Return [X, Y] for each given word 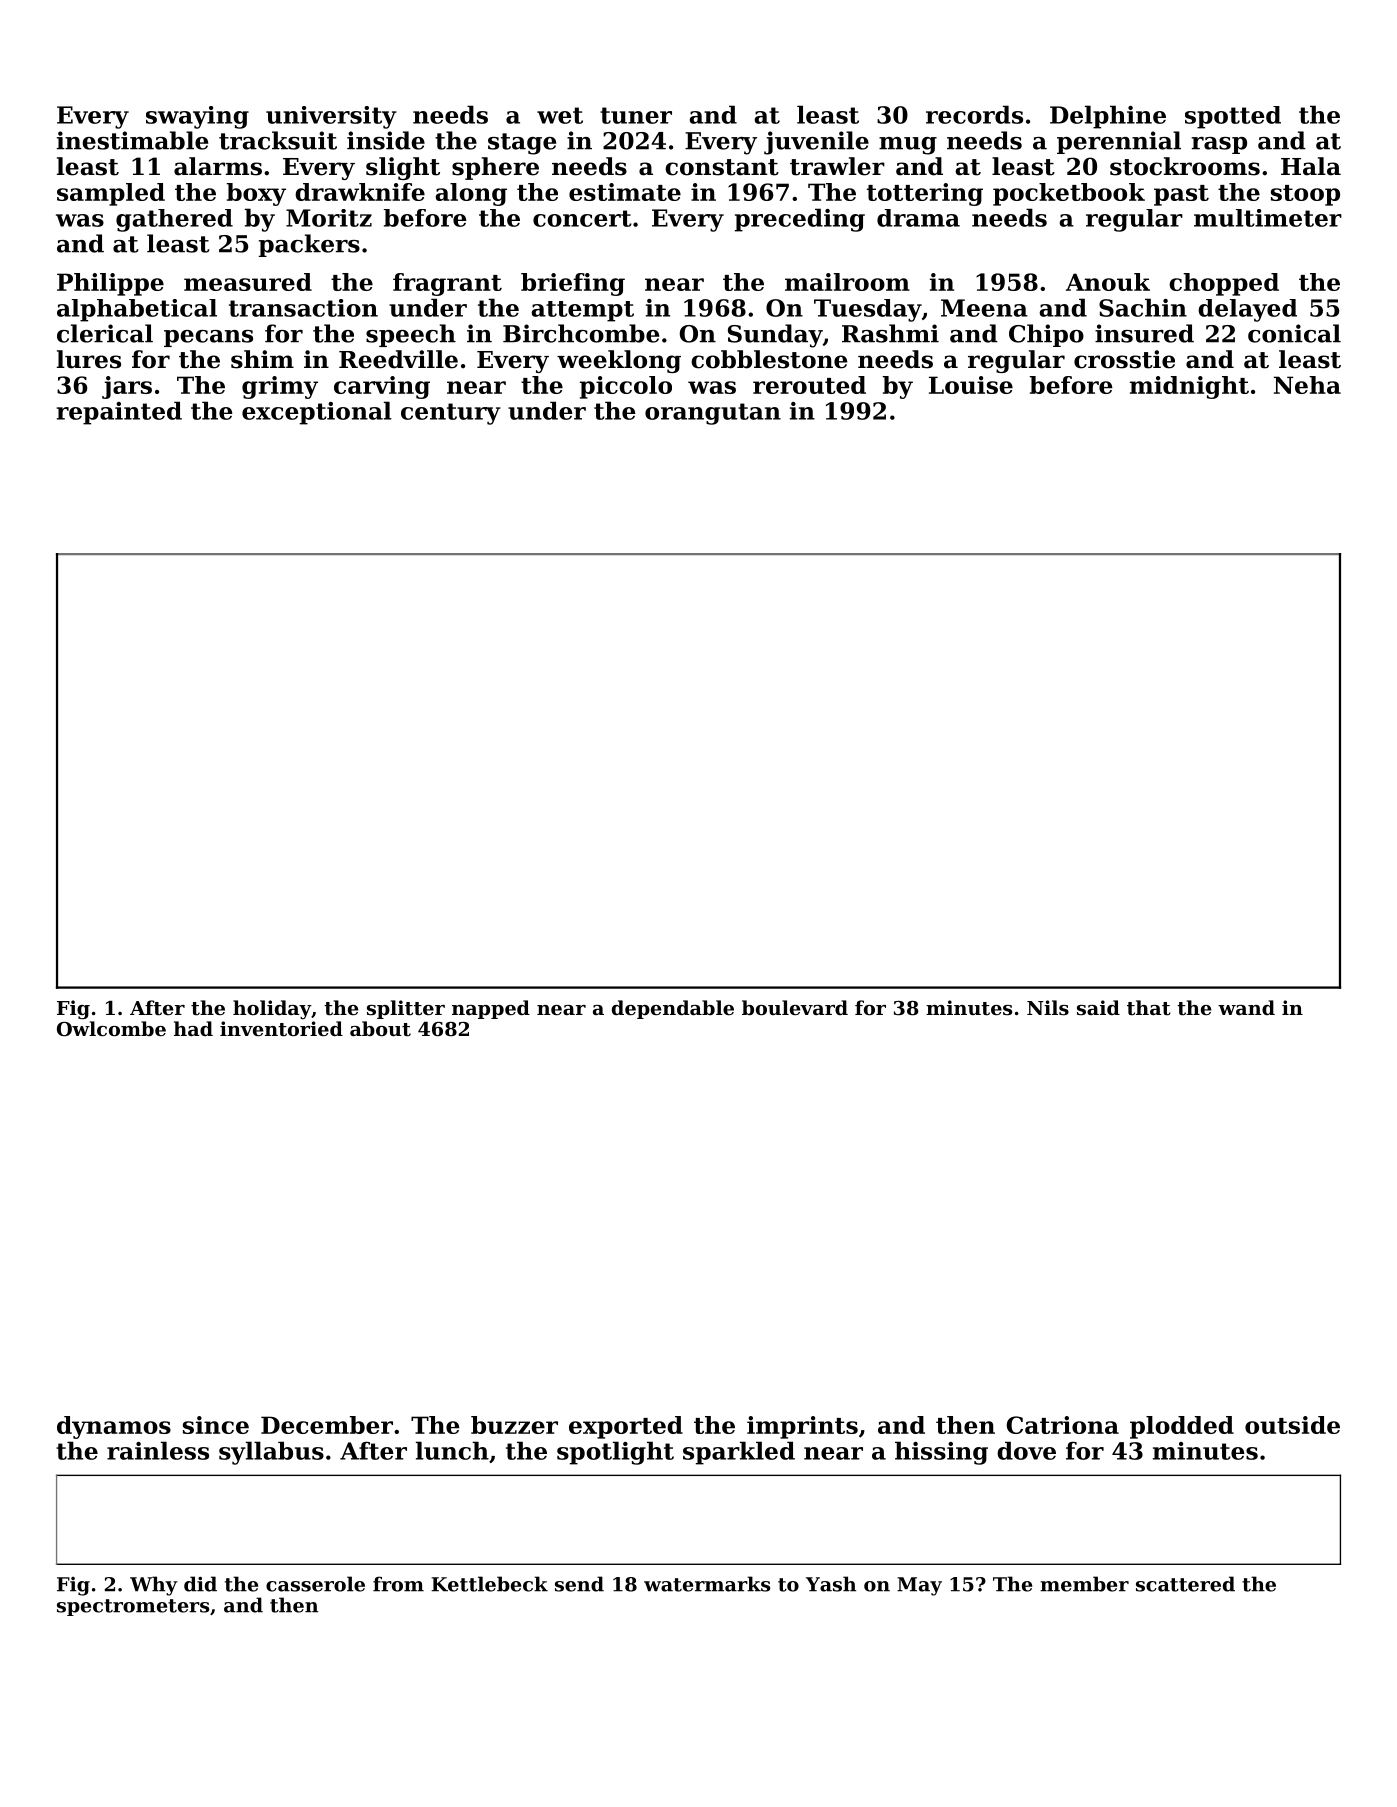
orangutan [713, 414]
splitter [406, 1009]
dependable [673, 1009]
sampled [111, 194]
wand [1246, 1007]
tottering [925, 194]
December [327, 1425]
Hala [1311, 166]
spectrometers [133, 1607]
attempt [582, 311]
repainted [119, 413]
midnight [1189, 387]
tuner [636, 115]
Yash [831, 1584]
